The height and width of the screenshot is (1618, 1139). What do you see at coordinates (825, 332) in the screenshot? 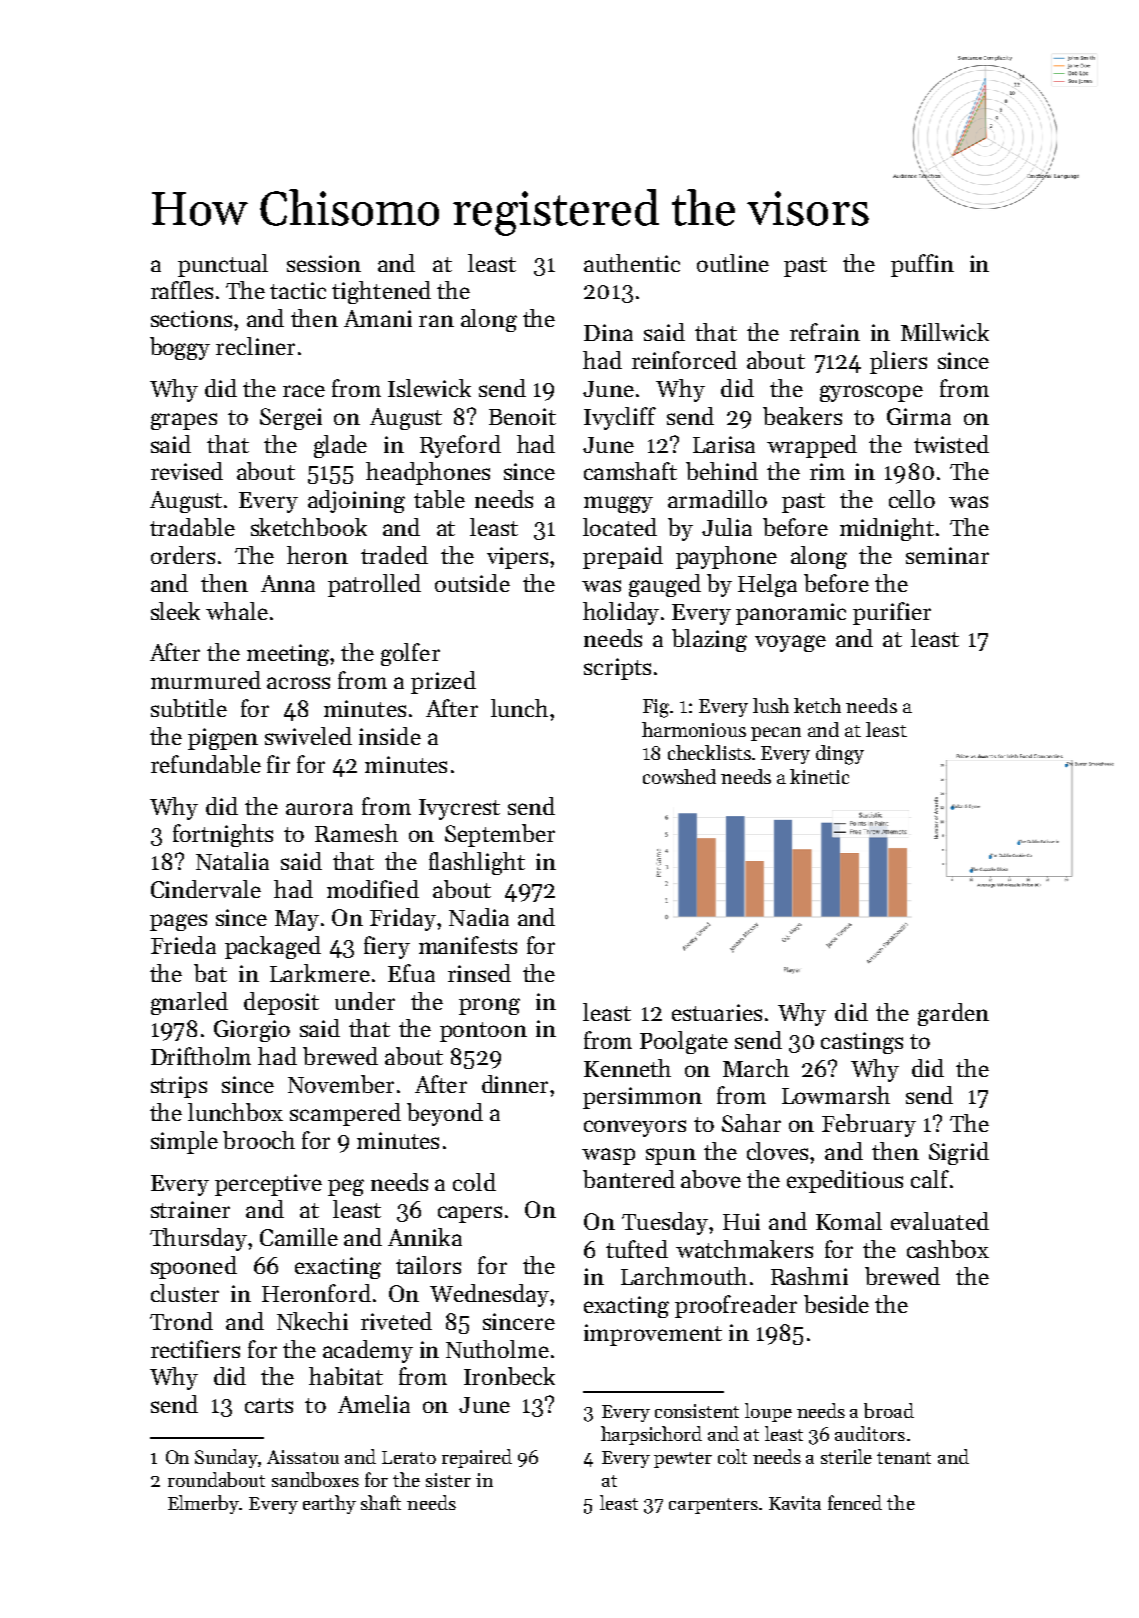
I see `refrain` at bounding box center [825, 332].
